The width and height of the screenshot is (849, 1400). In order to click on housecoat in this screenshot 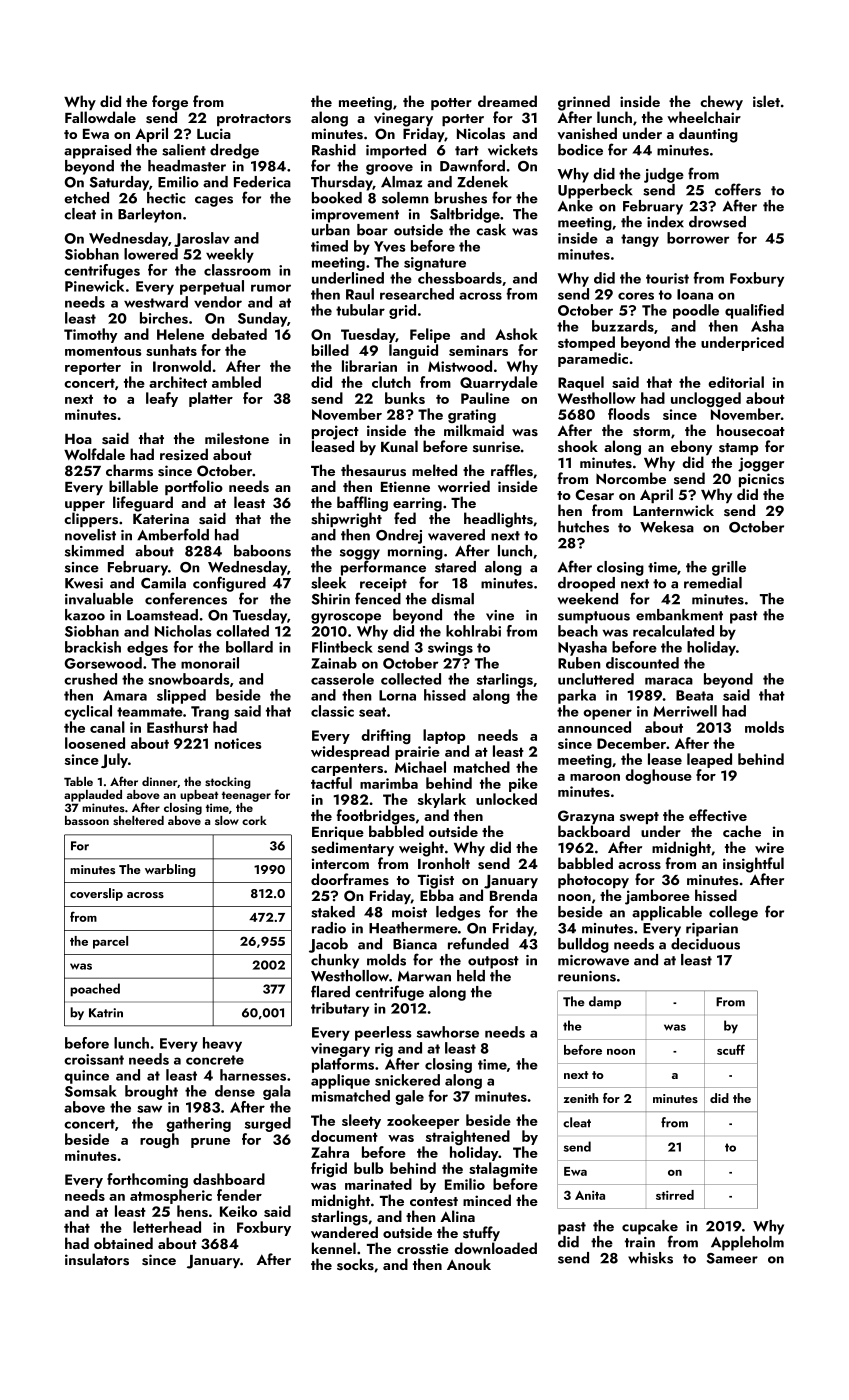, I will do `click(751, 430)`.
